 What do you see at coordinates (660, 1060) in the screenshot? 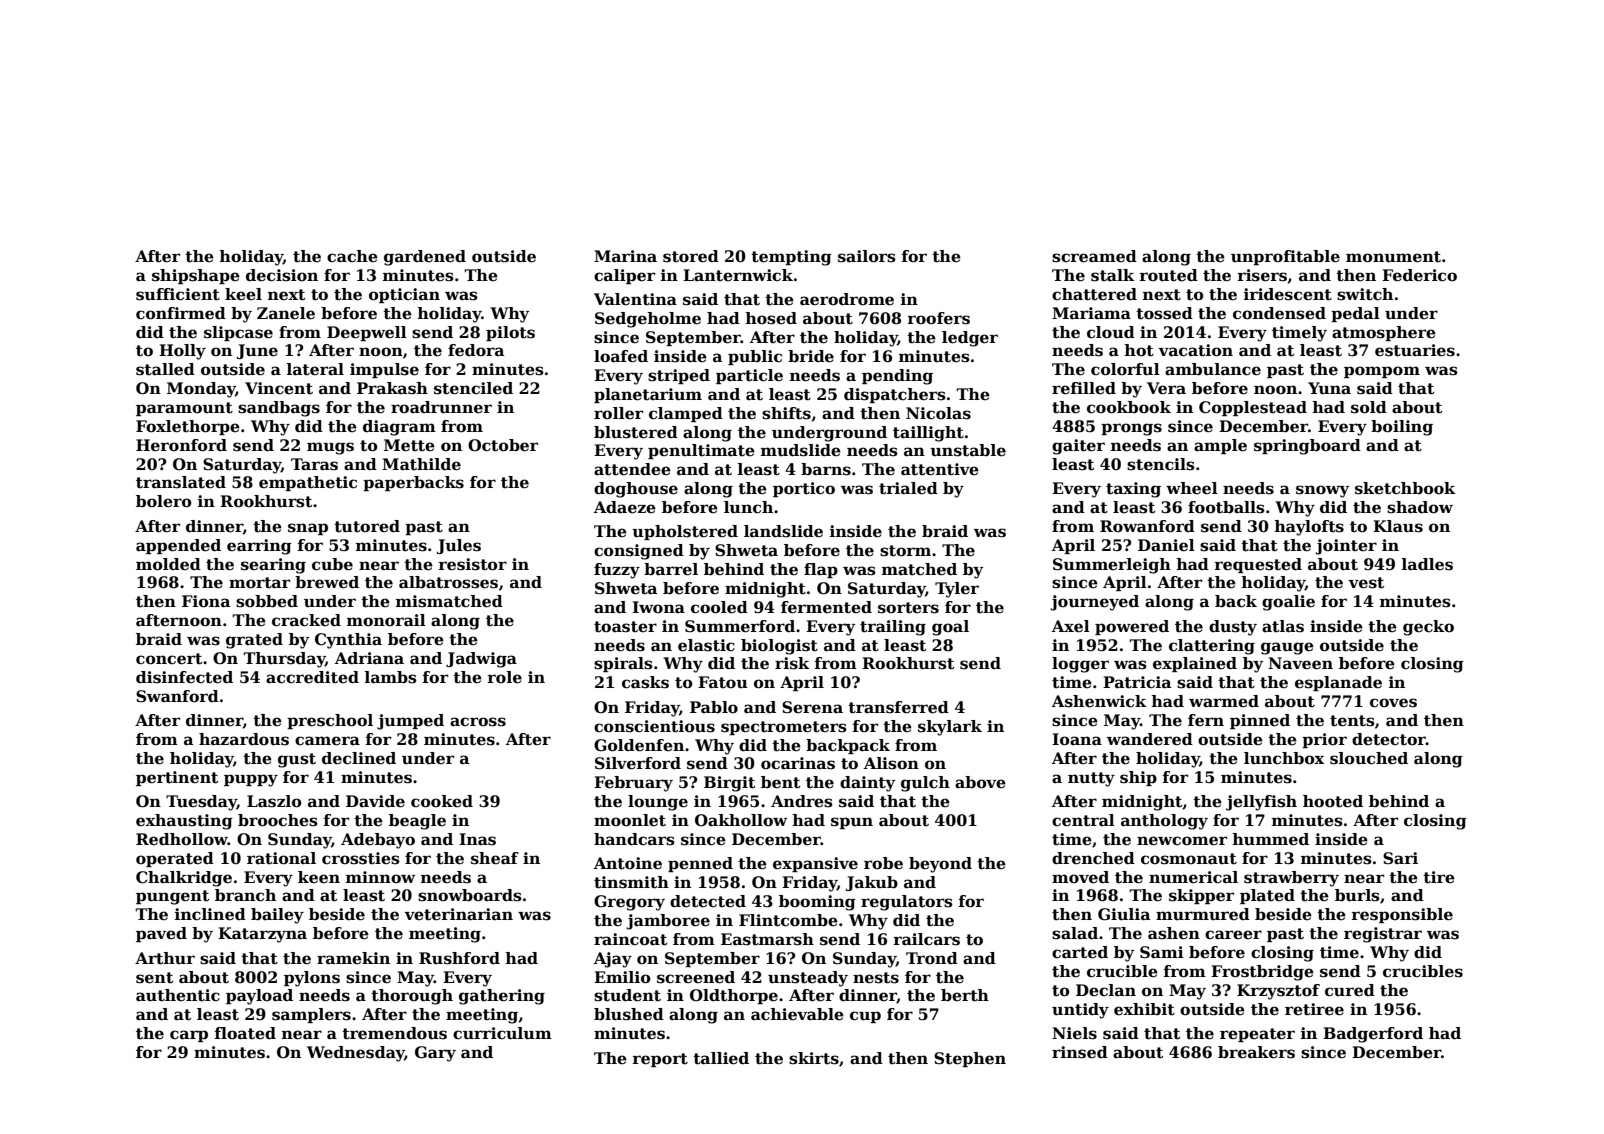
I see `report` at bounding box center [660, 1060].
